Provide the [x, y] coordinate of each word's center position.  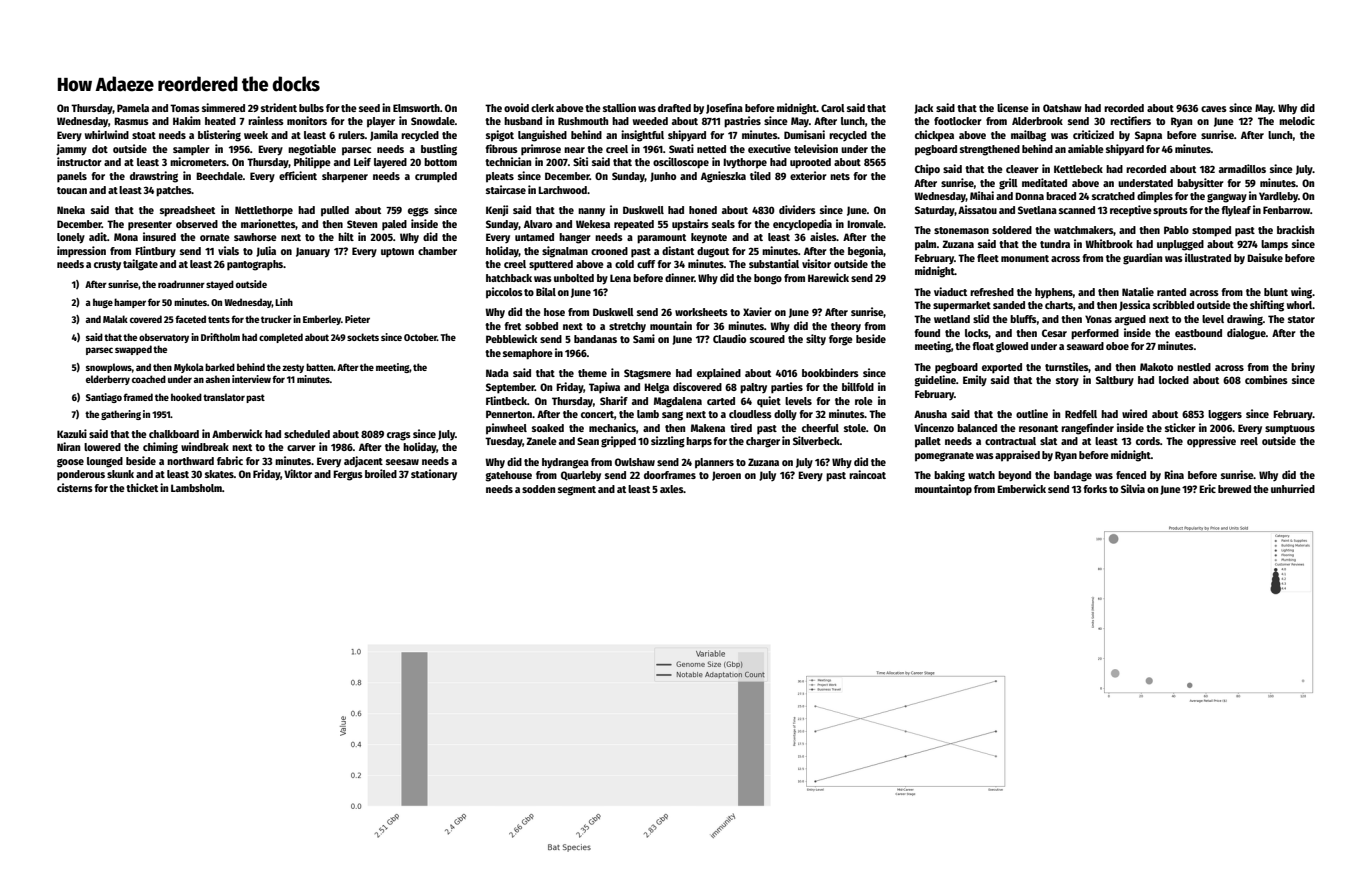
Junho [663, 177]
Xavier [757, 311]
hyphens [1054, 293]
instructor [79, 161]
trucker [276, 319]
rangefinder [1087, 429]
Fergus [348, 475]
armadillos [1242, 168]
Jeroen [726, 476]
